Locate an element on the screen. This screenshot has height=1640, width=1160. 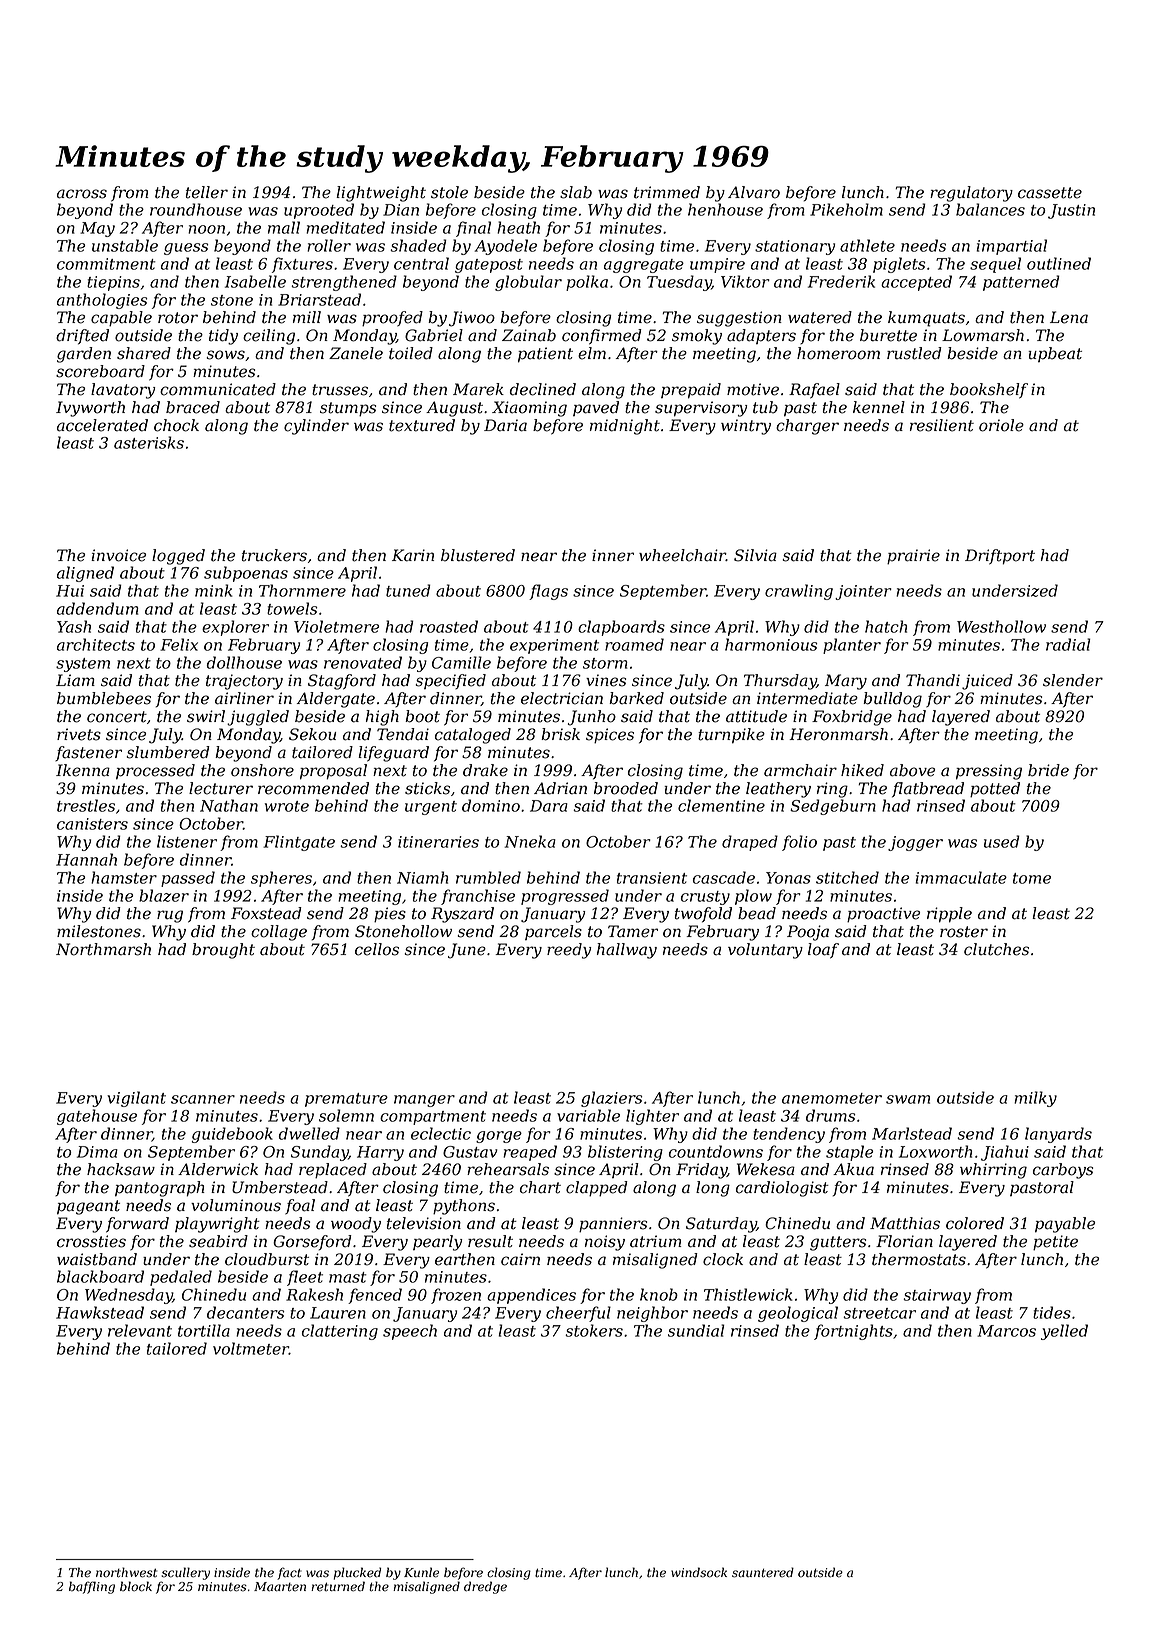
Akua is located at coordinates (853, 1169).
